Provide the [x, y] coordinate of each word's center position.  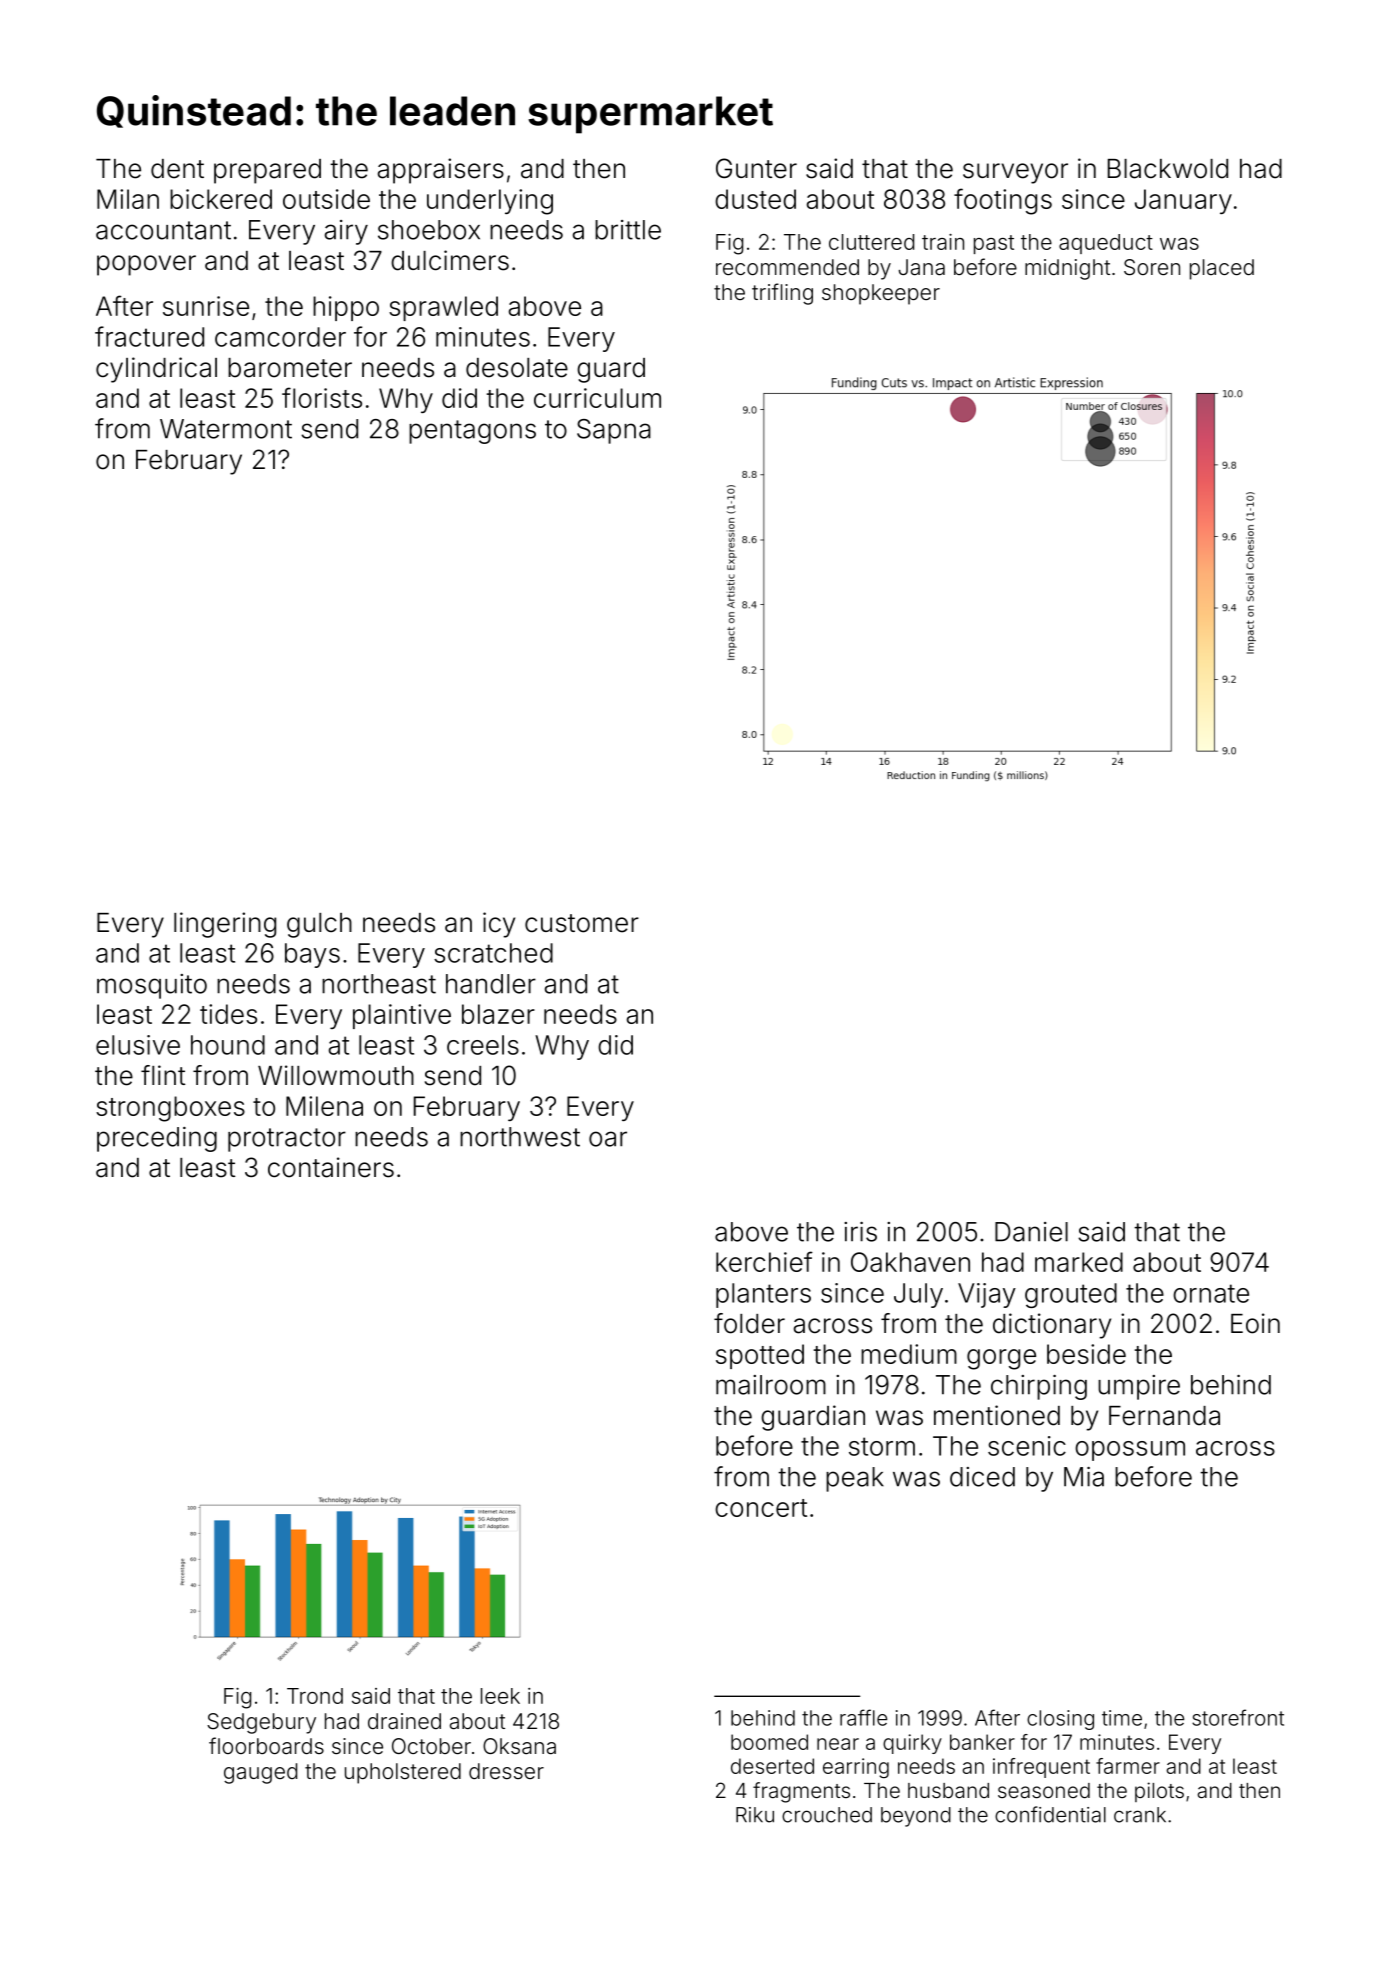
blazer [498, 1014]
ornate [1211, 1293]
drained [404, 1721]
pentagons [472, 432]
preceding [157, 1139]
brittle [628, 230]
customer [582, 923]
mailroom [771, 1385]
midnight [1067, 269]
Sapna [614, 431]
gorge [1001, 1359]
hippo [346, 308]
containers [331, 1167]
